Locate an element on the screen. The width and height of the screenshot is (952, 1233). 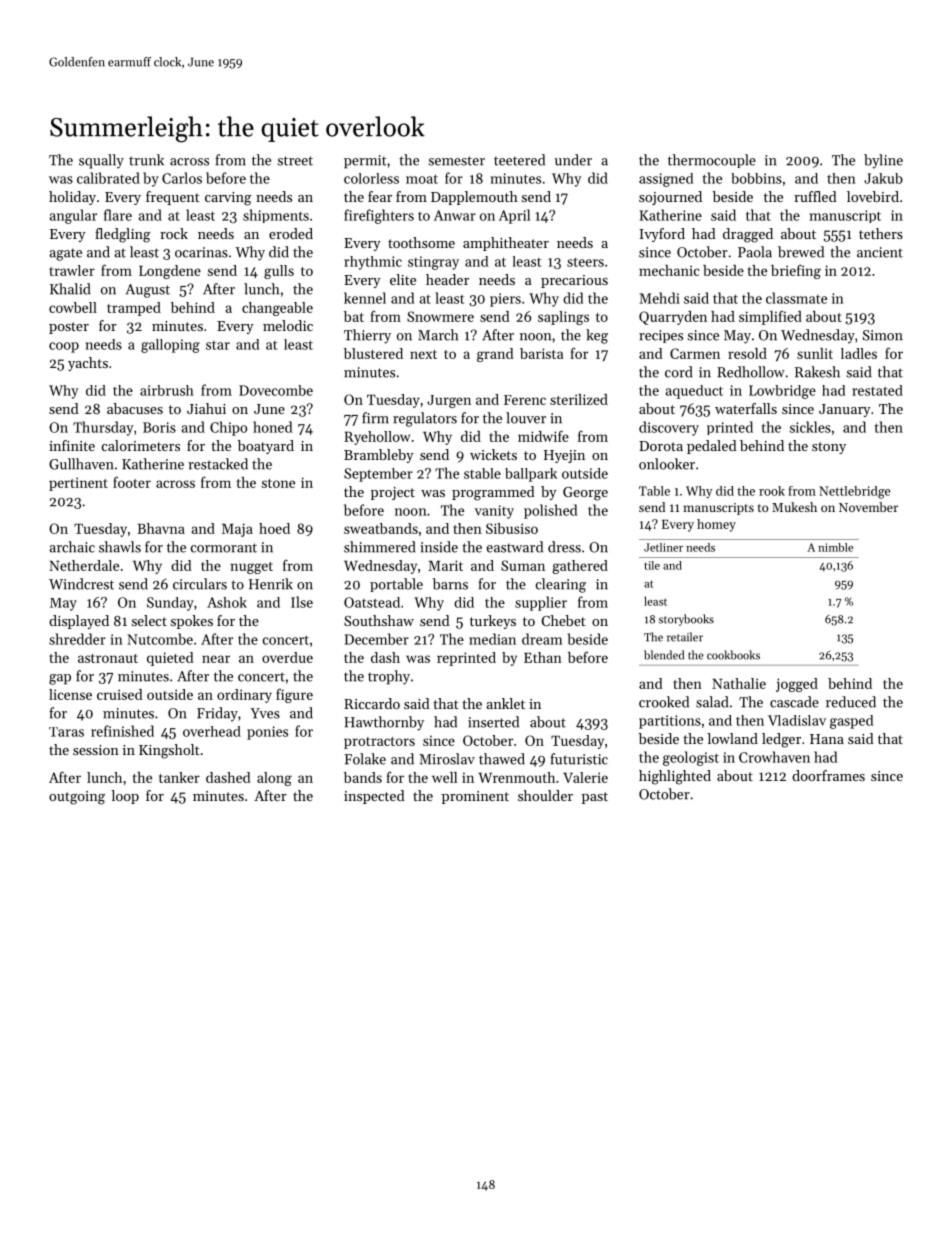
Nutcombe is located at coordinates (160, 639).
